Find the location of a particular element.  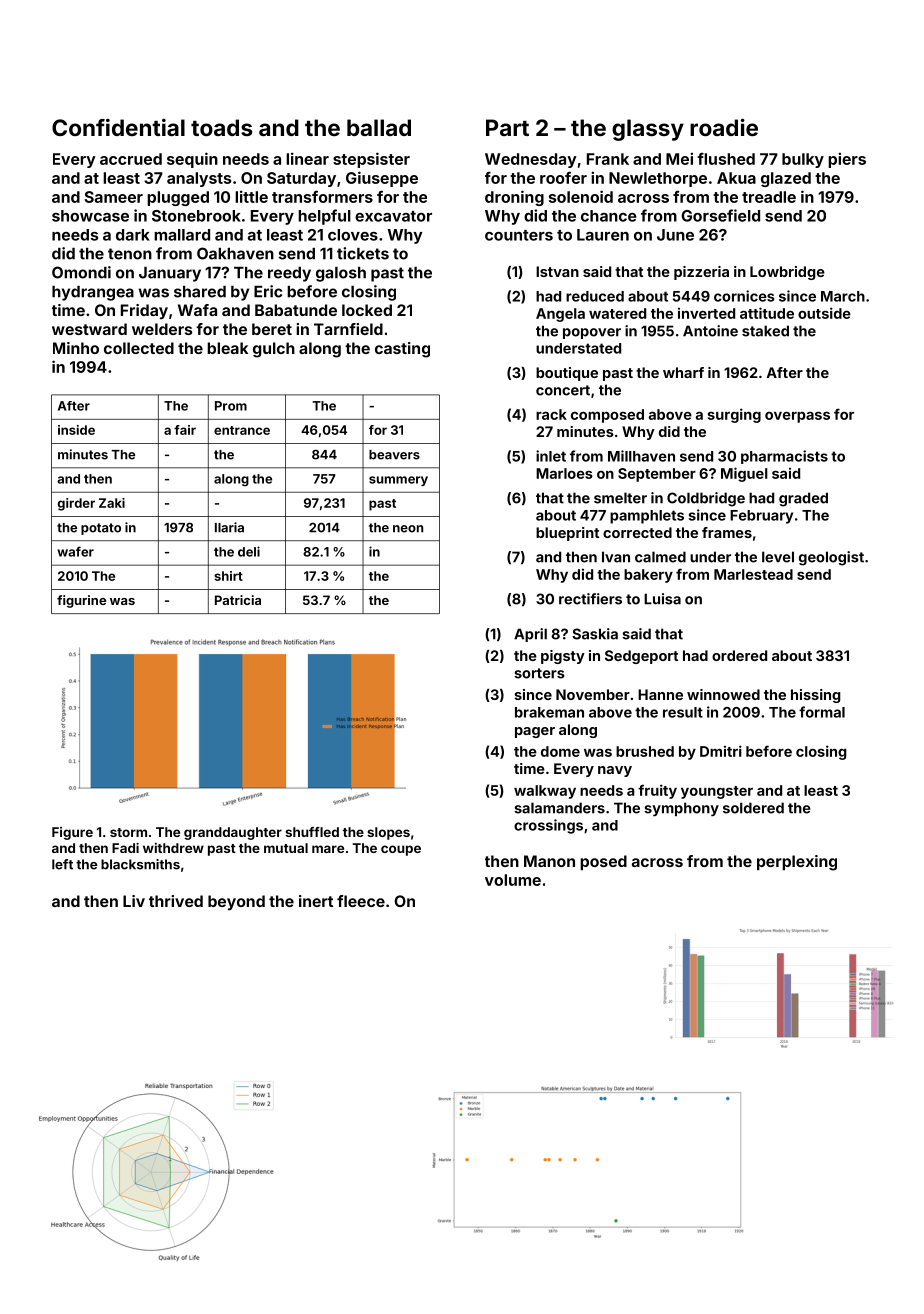

beyond is located at coordinates (236, 903).
